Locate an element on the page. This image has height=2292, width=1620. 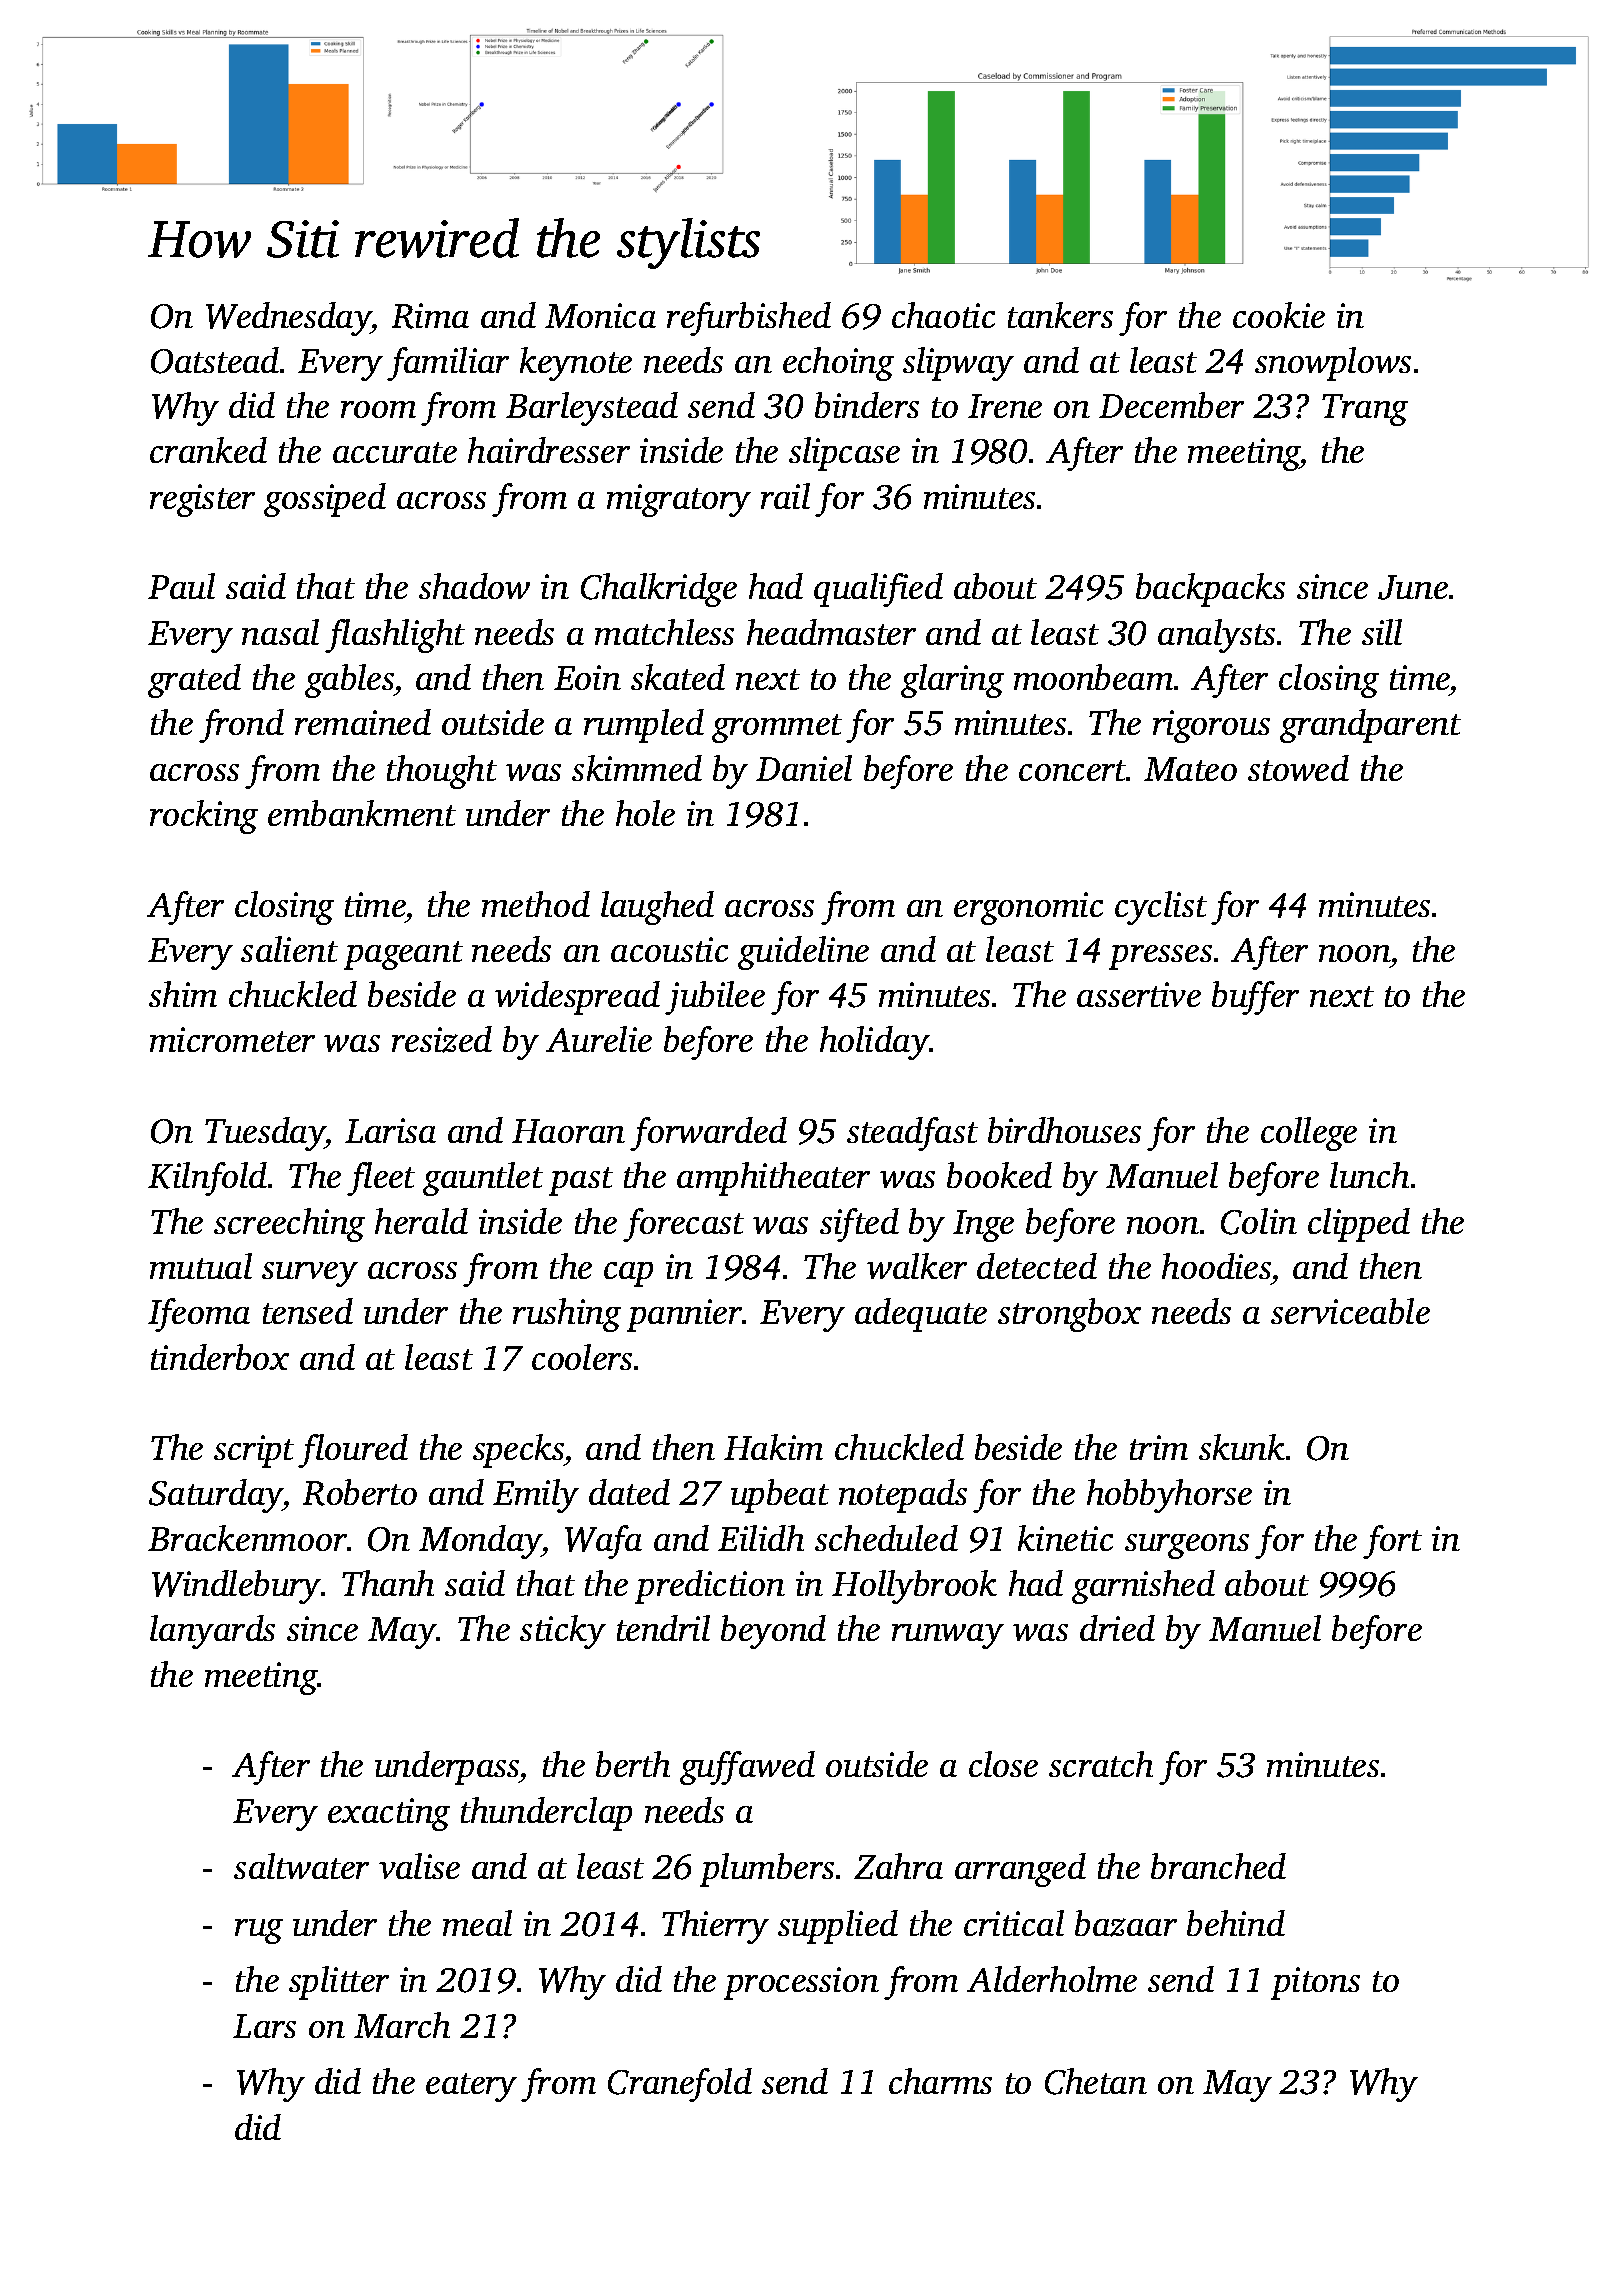
Thanh is located at coordinates (388, 1583).
